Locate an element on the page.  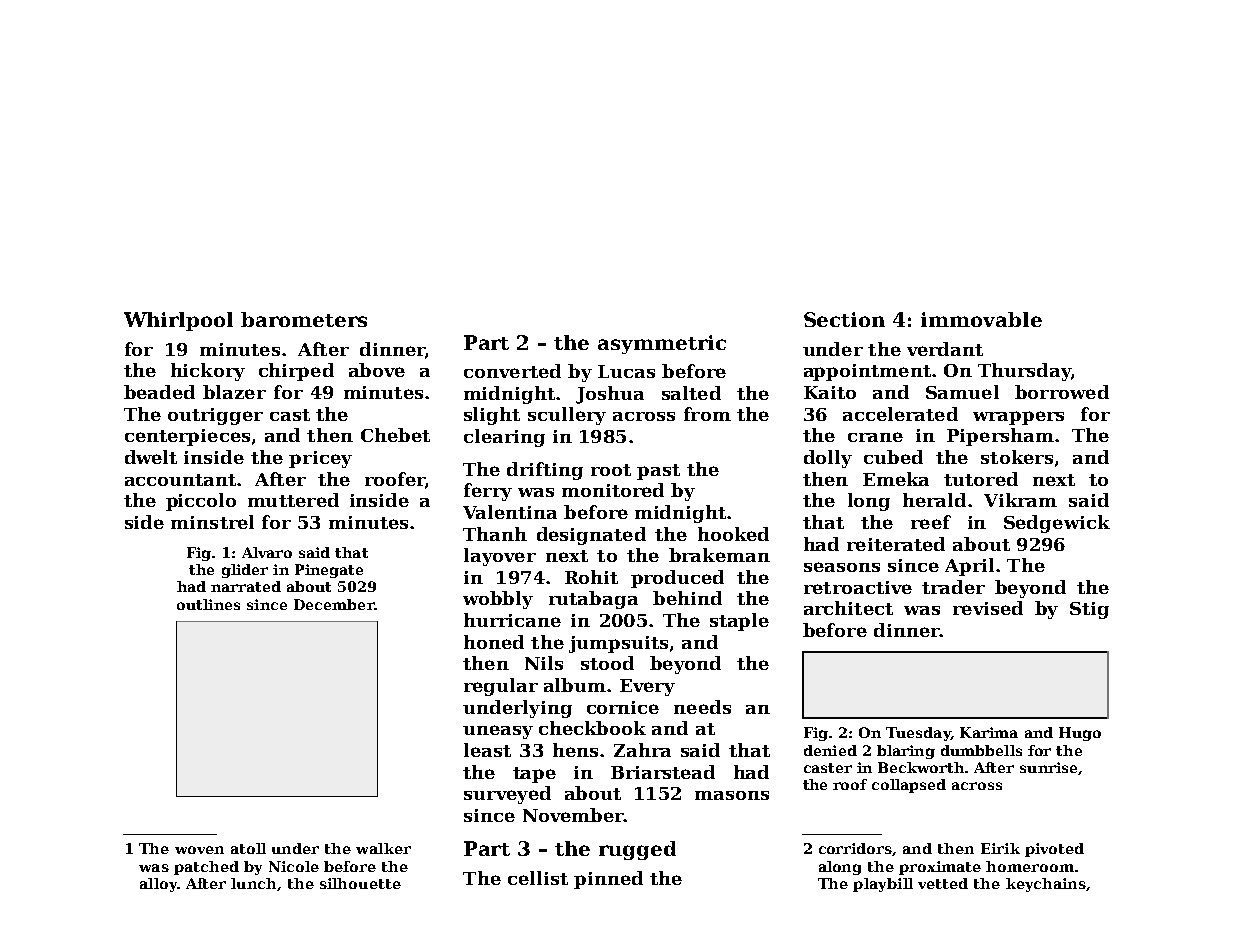
blazer is located at coordinates (234, 392).
